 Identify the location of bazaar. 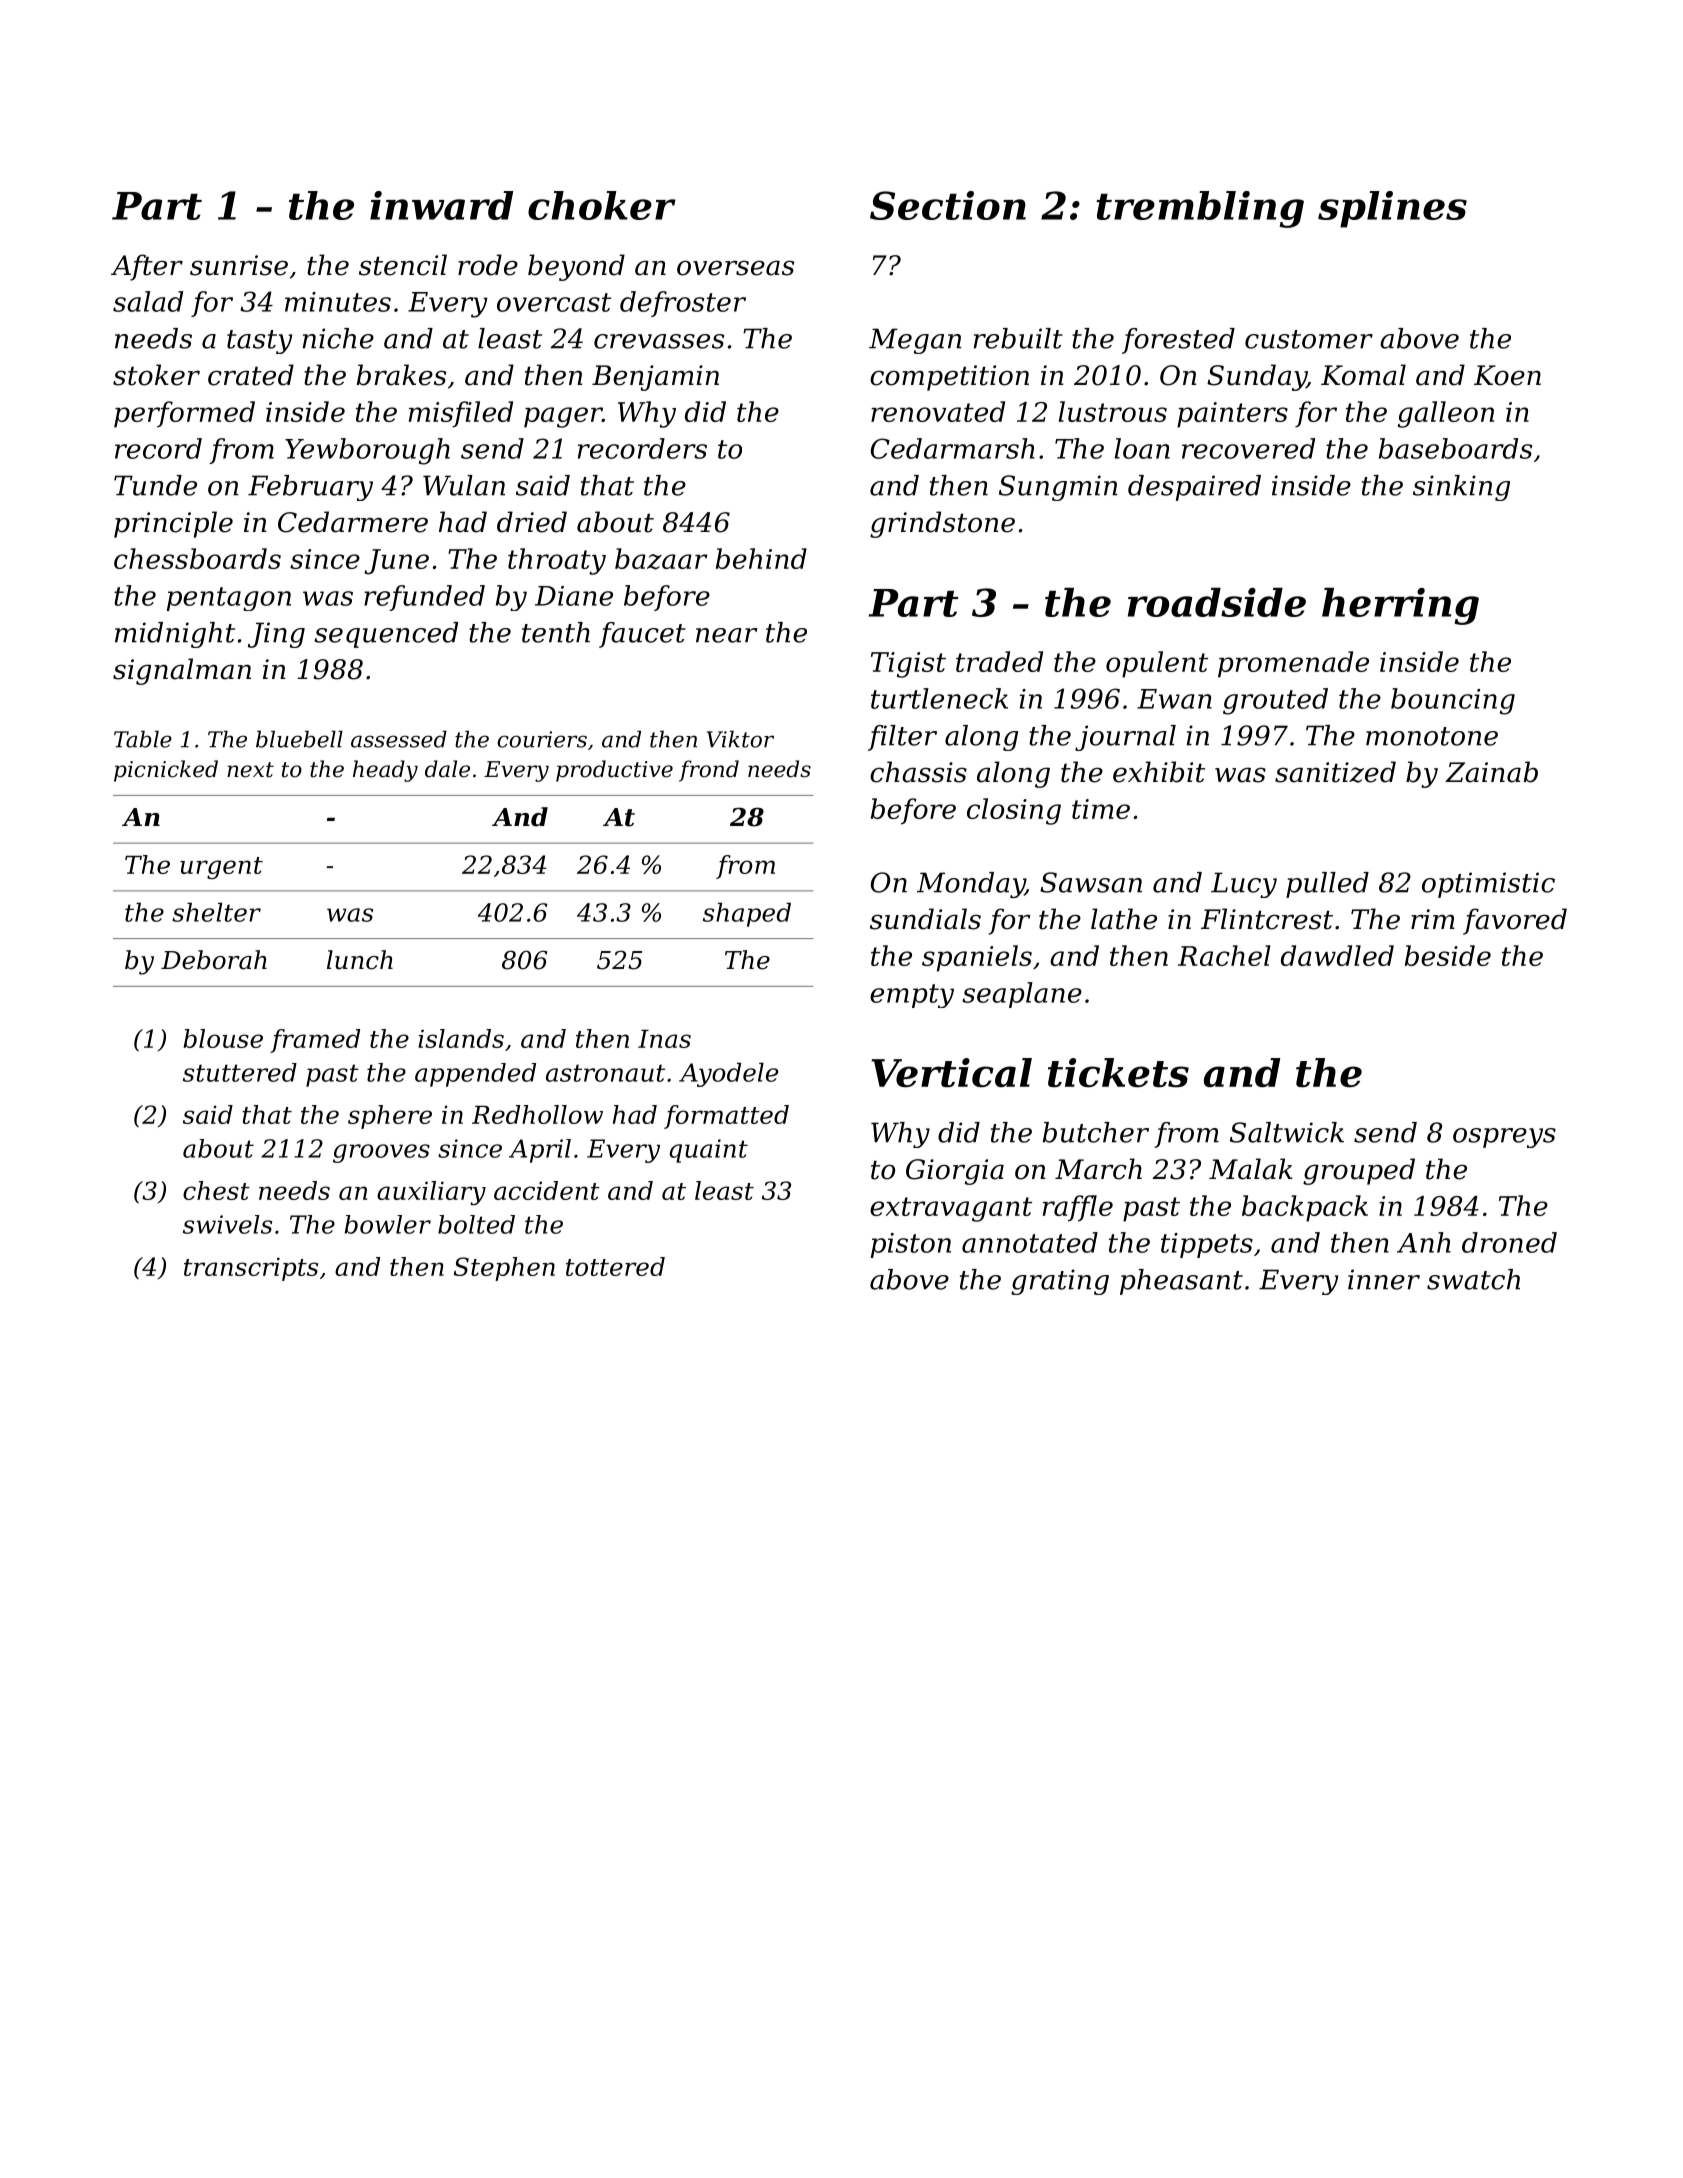
(661, 559).
